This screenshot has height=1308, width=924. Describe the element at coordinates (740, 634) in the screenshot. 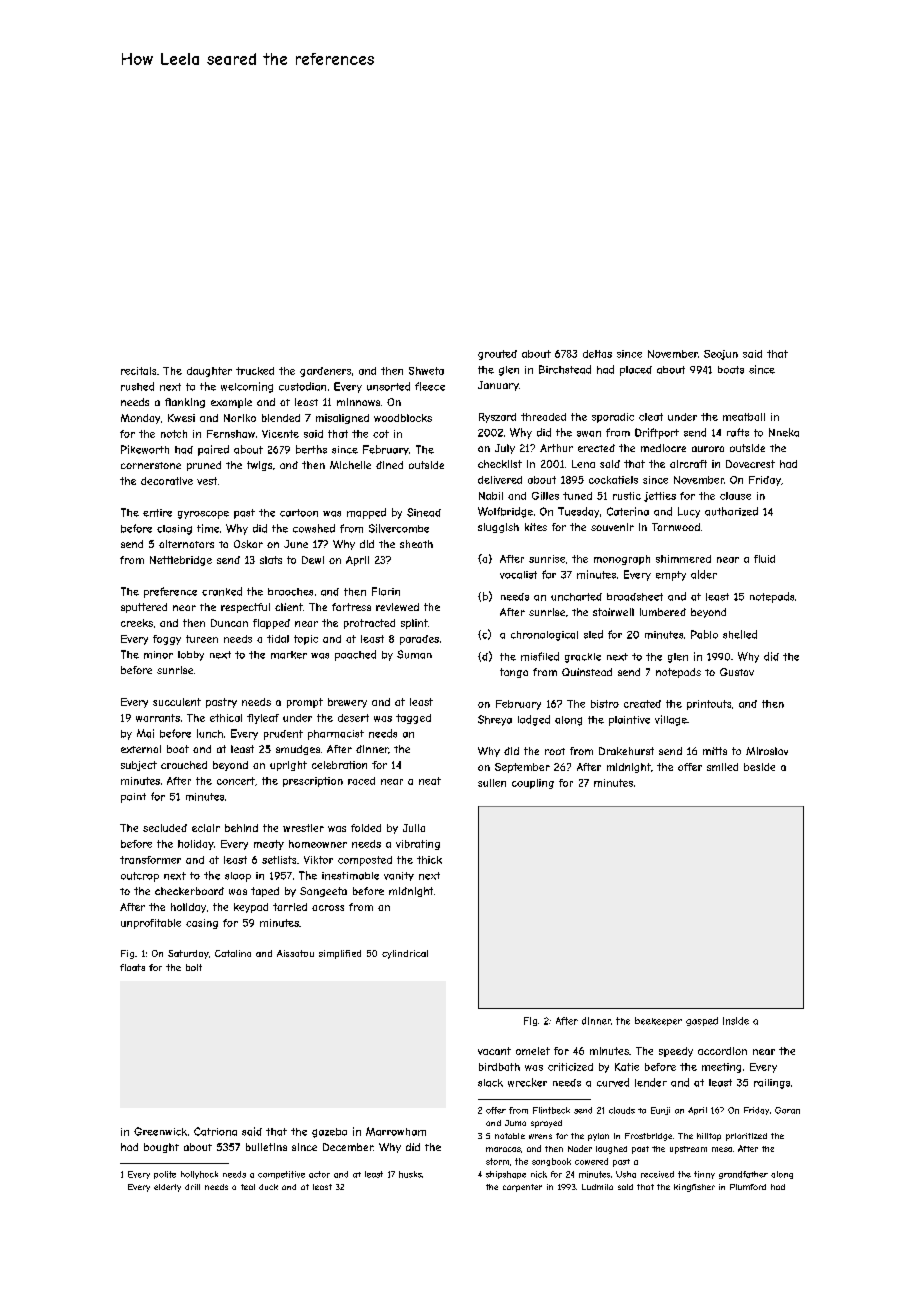

I see `shelled` at that location.
